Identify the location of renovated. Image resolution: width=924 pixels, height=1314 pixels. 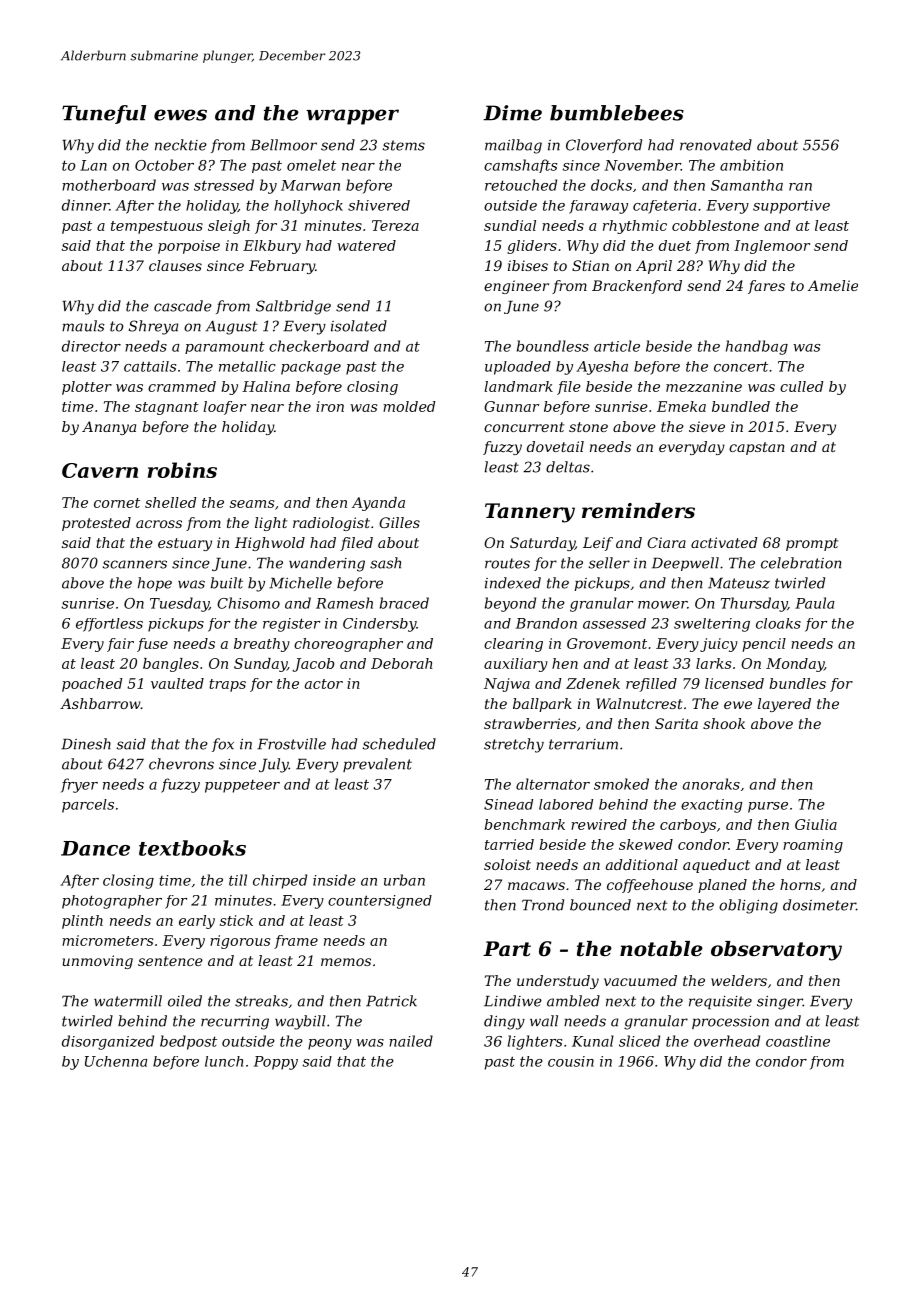
(716, 145).
